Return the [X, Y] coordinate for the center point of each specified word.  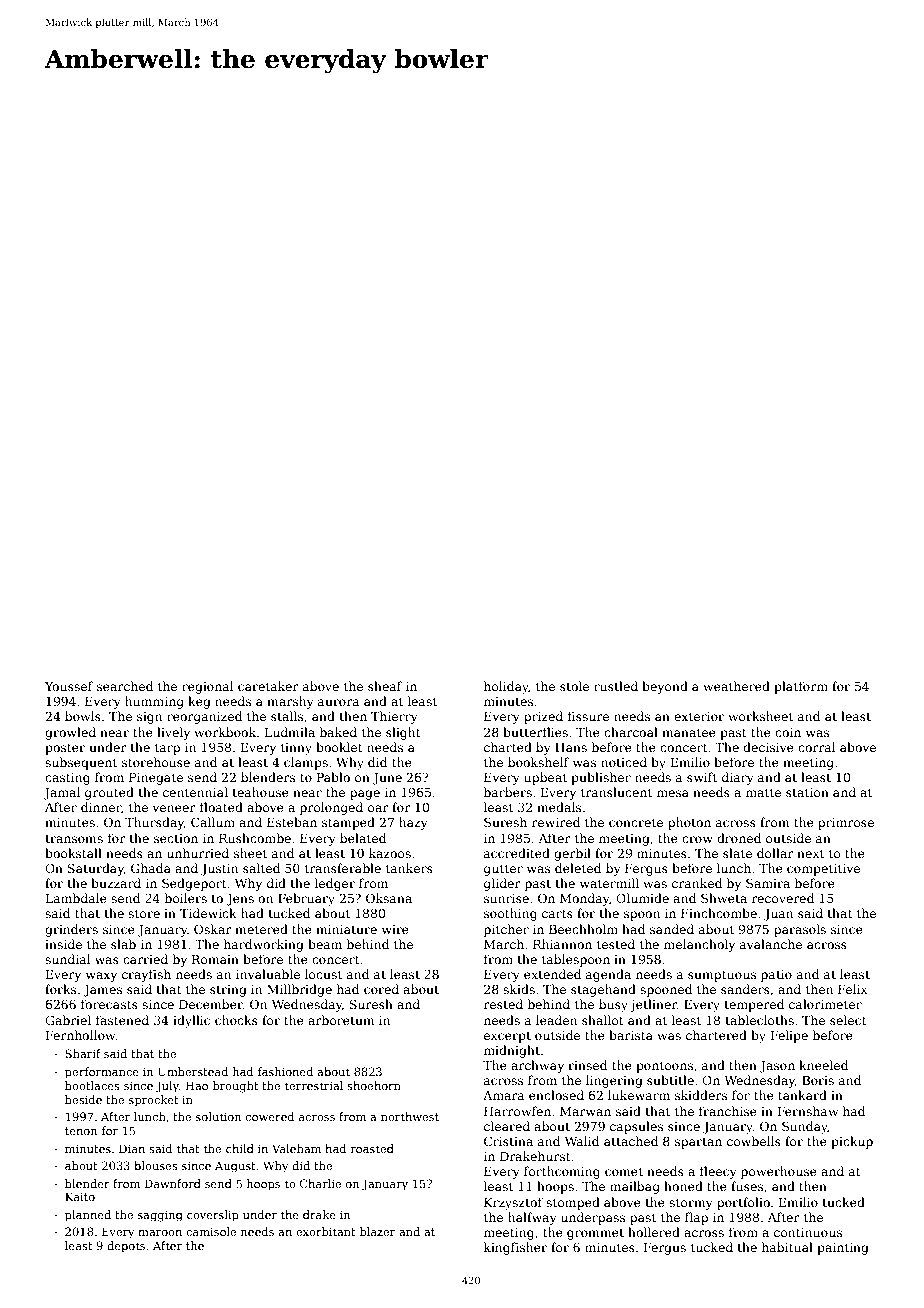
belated [363, 838]
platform [801, 687]
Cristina [508, 1141]
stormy [691, 1204]
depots [126, 1247]
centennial [195, 792]
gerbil [572, 854]
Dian [132, 1148]
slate [737, 853]
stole [574, 686]
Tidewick [208, 913]
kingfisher [515, 1248]
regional [207, 687]
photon [689, 823]
